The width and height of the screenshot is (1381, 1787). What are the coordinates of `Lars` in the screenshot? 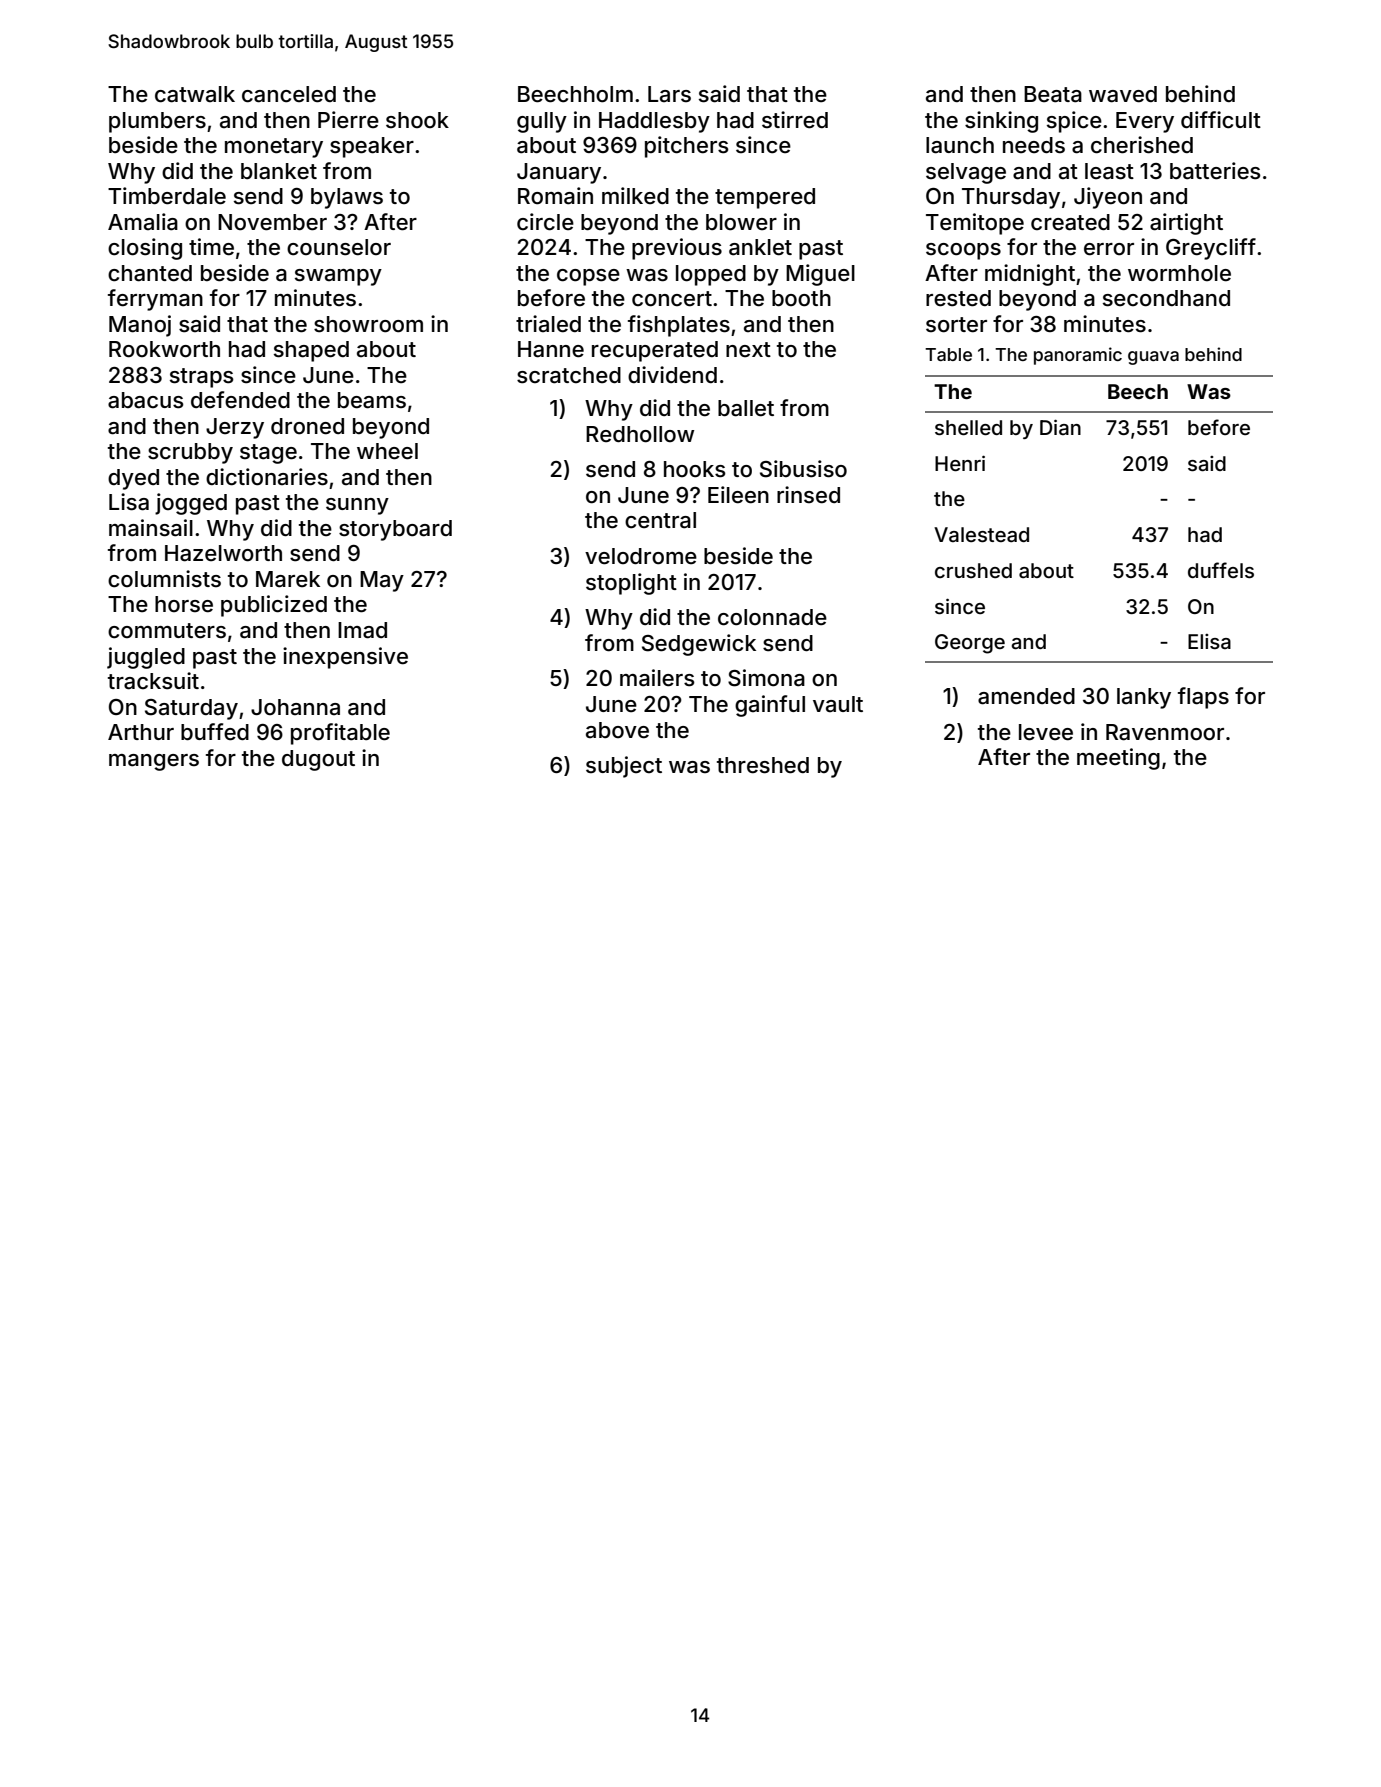 It's located at (669, 94).
